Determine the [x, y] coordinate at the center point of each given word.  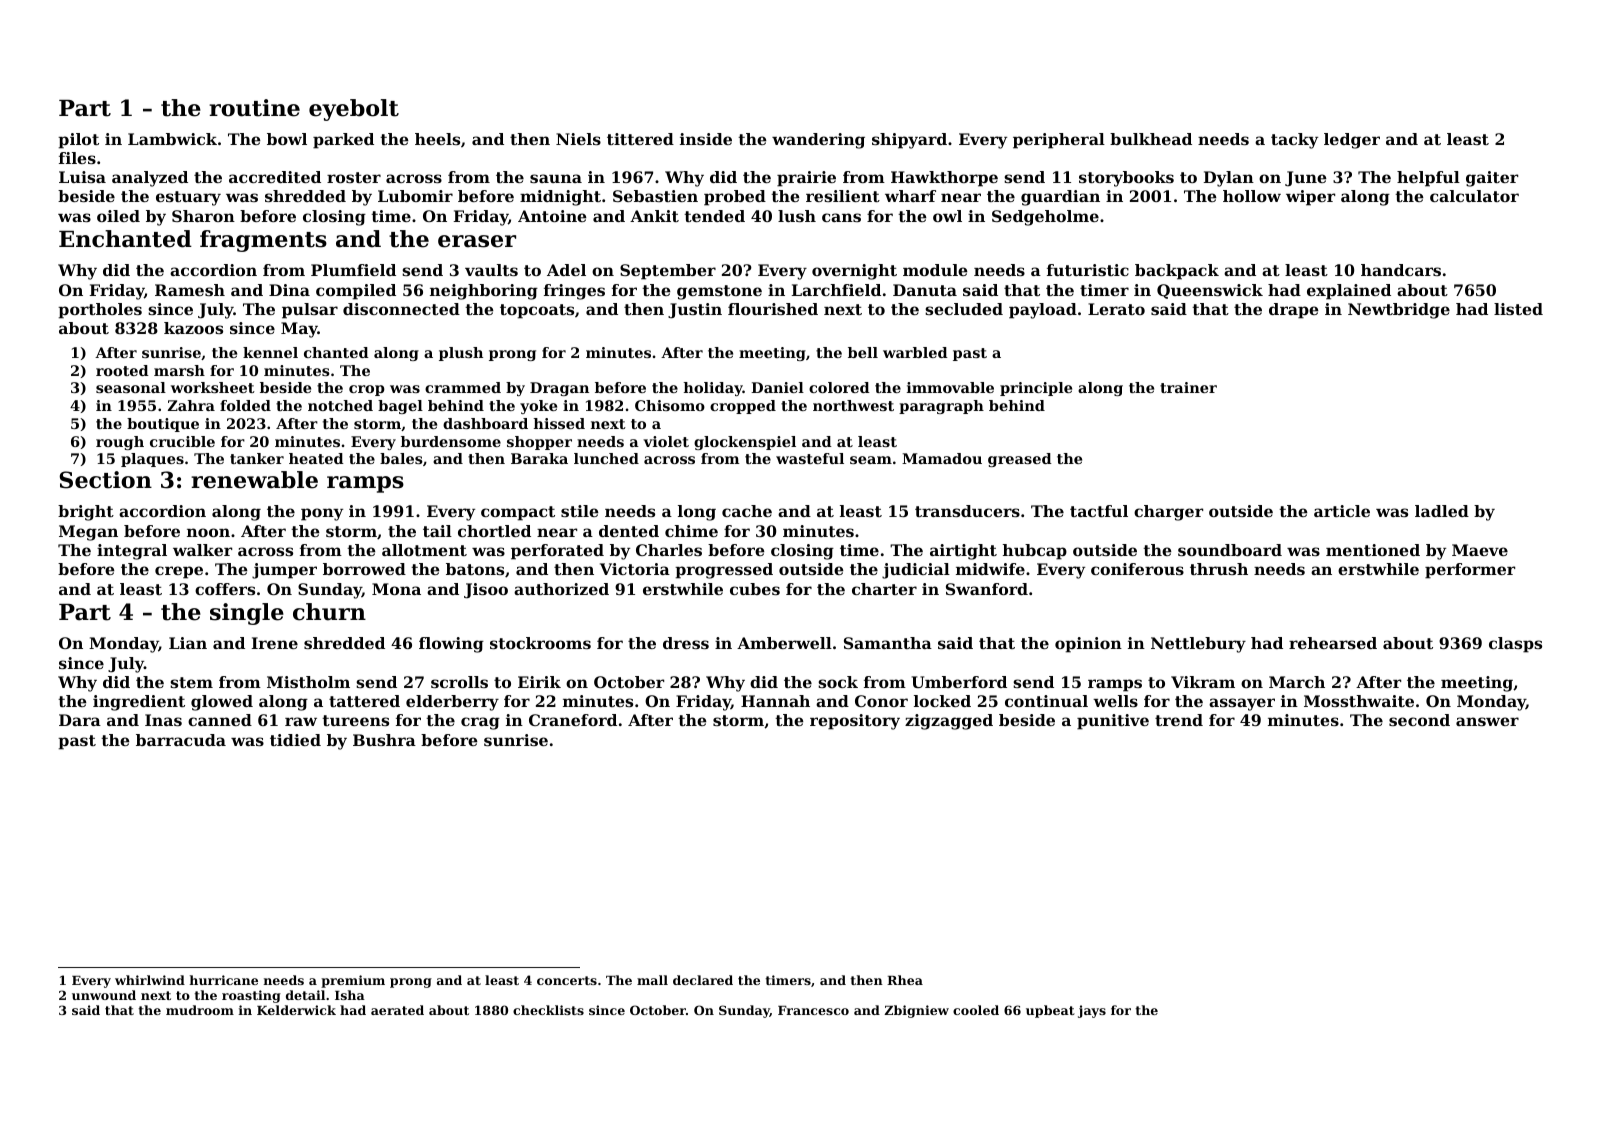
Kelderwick [296, 1010]
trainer [1188, 387]
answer [1487, 721]
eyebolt [354, 110]
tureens [355, 720]
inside [706, 139]
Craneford [573, 720]
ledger [1352, 141]
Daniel [777, 387]
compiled [356, 292]
